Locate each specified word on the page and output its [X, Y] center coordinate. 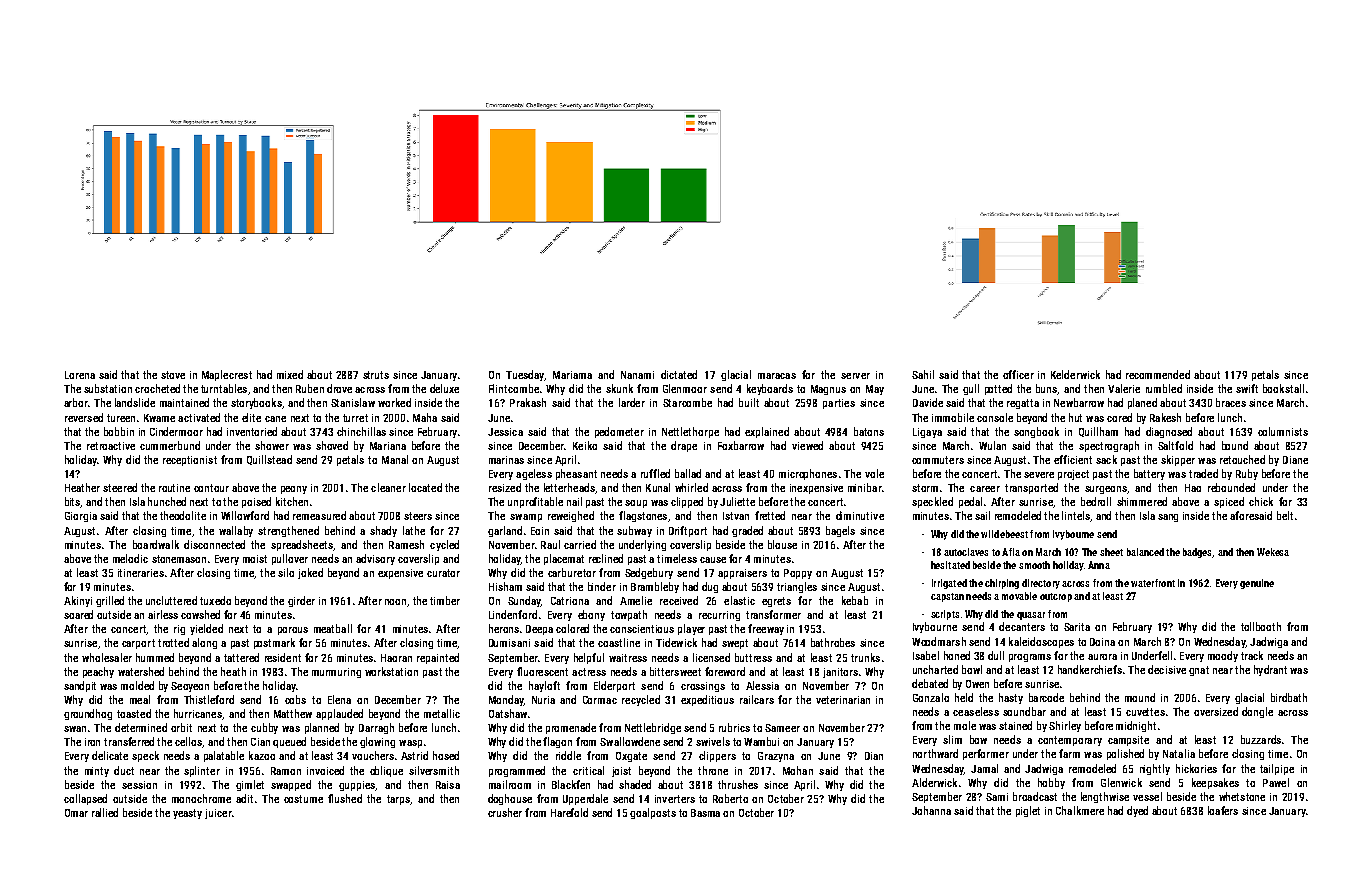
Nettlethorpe [690, 432]
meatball [333, 628]
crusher [505, 812]
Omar [76, 813]
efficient [1073, 459]
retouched [1242, 459]
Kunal [658, 487]
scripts [945, 615]
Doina [1102, 642]
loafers [1223, 810]
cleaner [388, 487]
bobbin [119, 431]
